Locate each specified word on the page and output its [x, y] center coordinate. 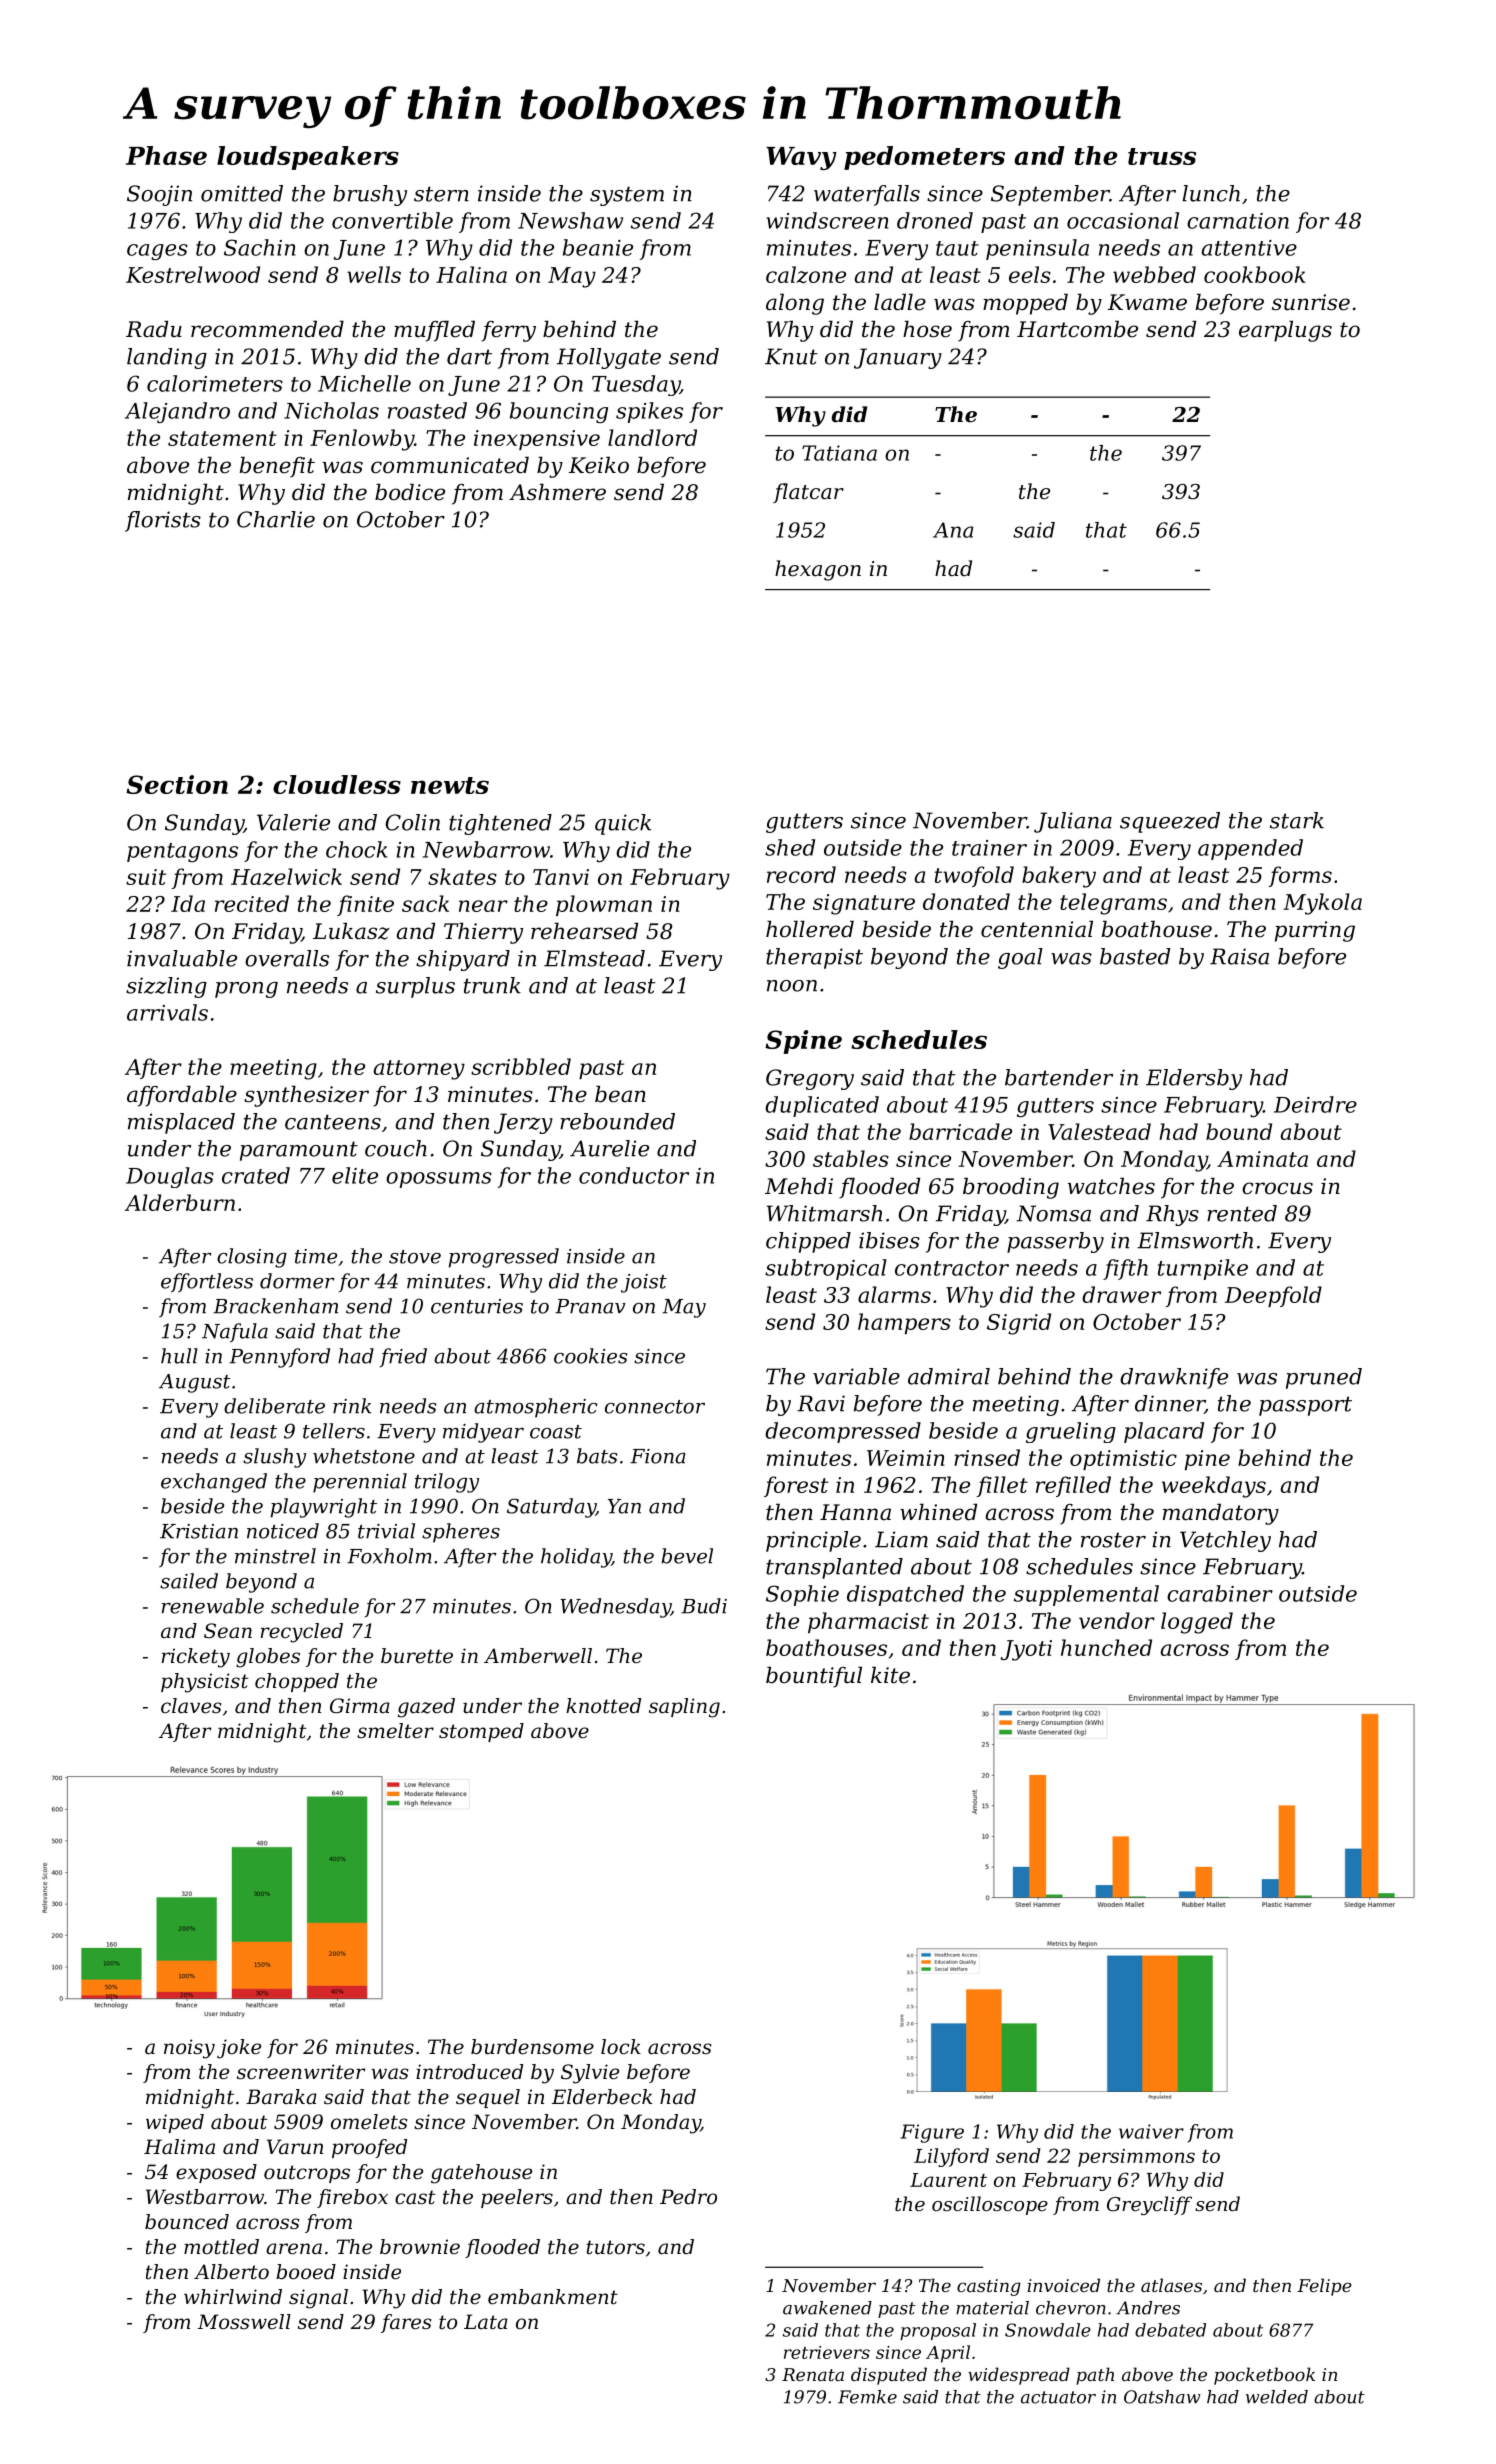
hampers [904, 1323]
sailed [189, 1581]
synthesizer [306, 1096]
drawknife [1174, 1378]
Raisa [1239, 956]
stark [1297, 820]
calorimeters [215, 383]
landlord [652, 437]
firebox [352, 2198]
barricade [960, 1131]
